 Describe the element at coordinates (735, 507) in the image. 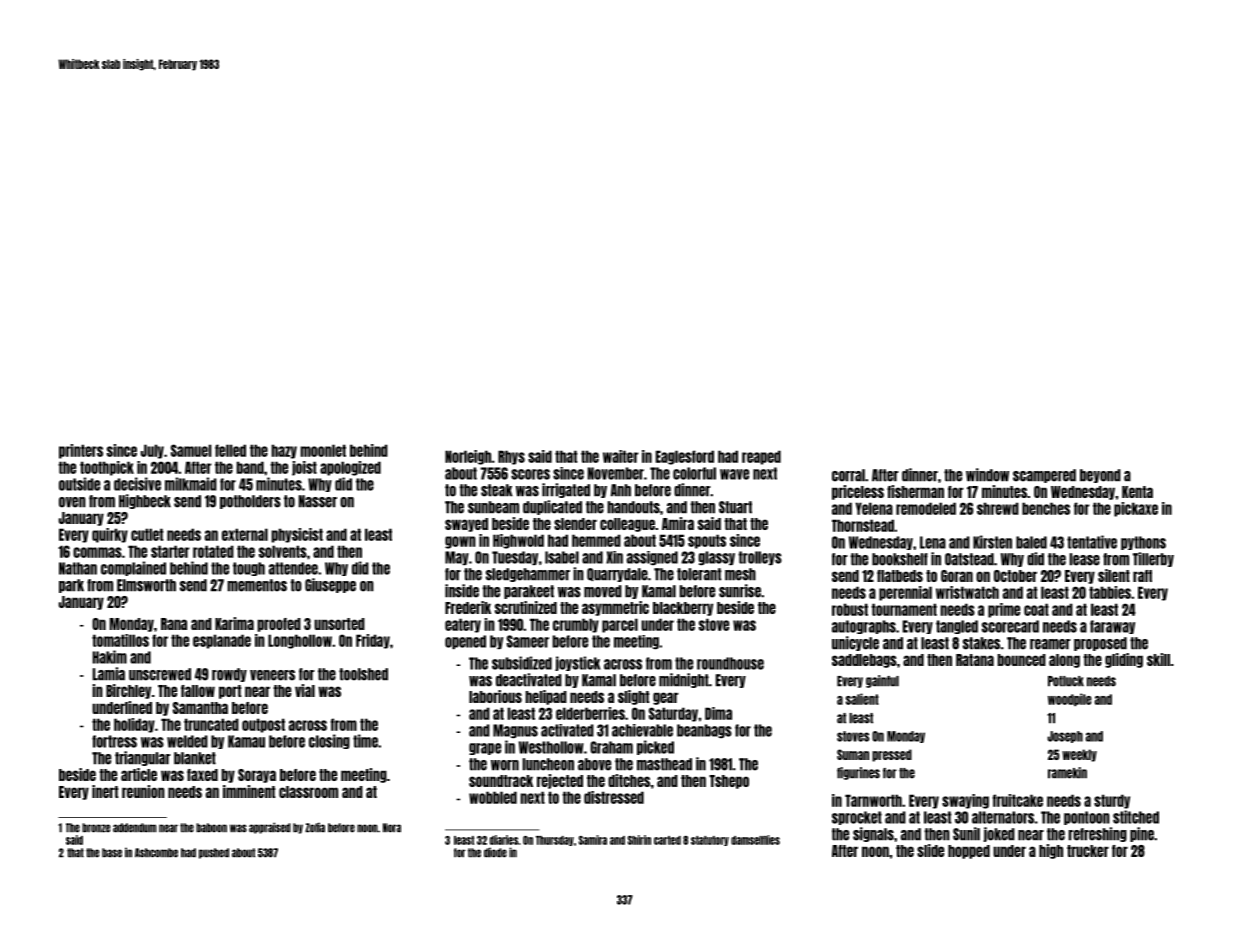

I see `Stuart` at that location.
